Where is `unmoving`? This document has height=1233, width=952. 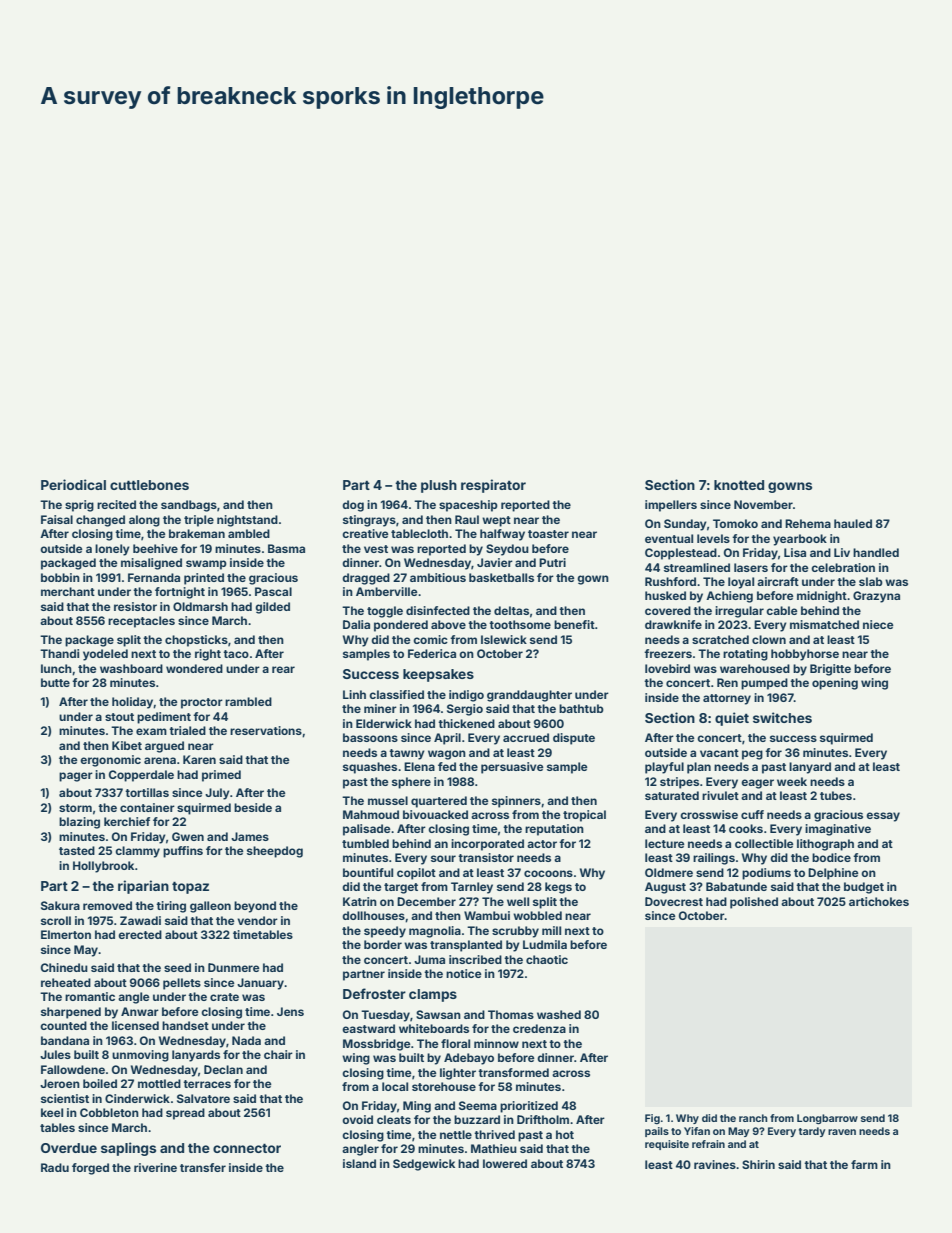
unmoving is located at coordinates (140, 1056).
